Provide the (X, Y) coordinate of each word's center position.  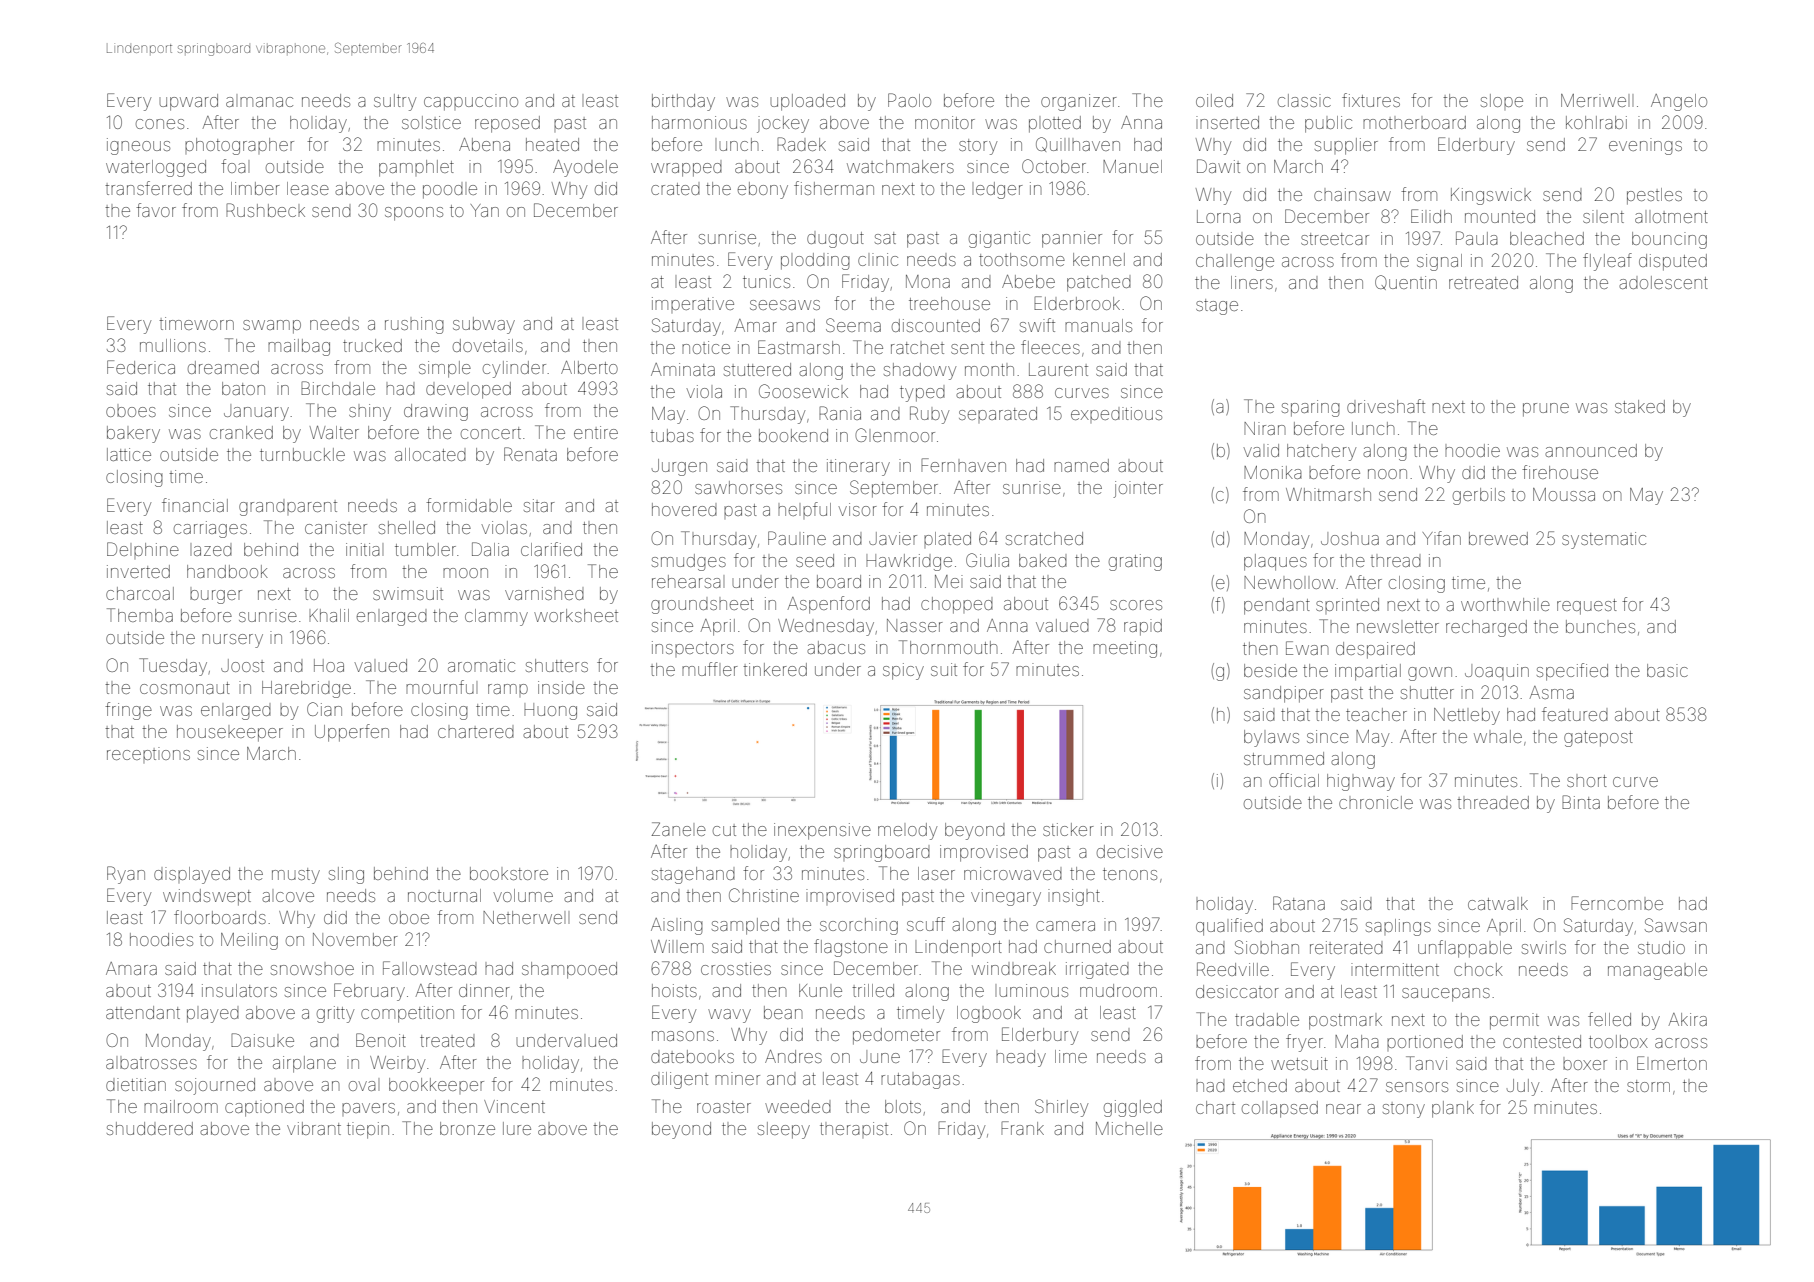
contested (1542, 1041)
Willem (677, 946)
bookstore (509, 873)
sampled (745, 926)
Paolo (909, 100)
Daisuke (262, 1040)
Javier (893, 538)
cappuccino (471, 102)
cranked (241, 432)
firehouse (1560, 472)
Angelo (1679, 102)
